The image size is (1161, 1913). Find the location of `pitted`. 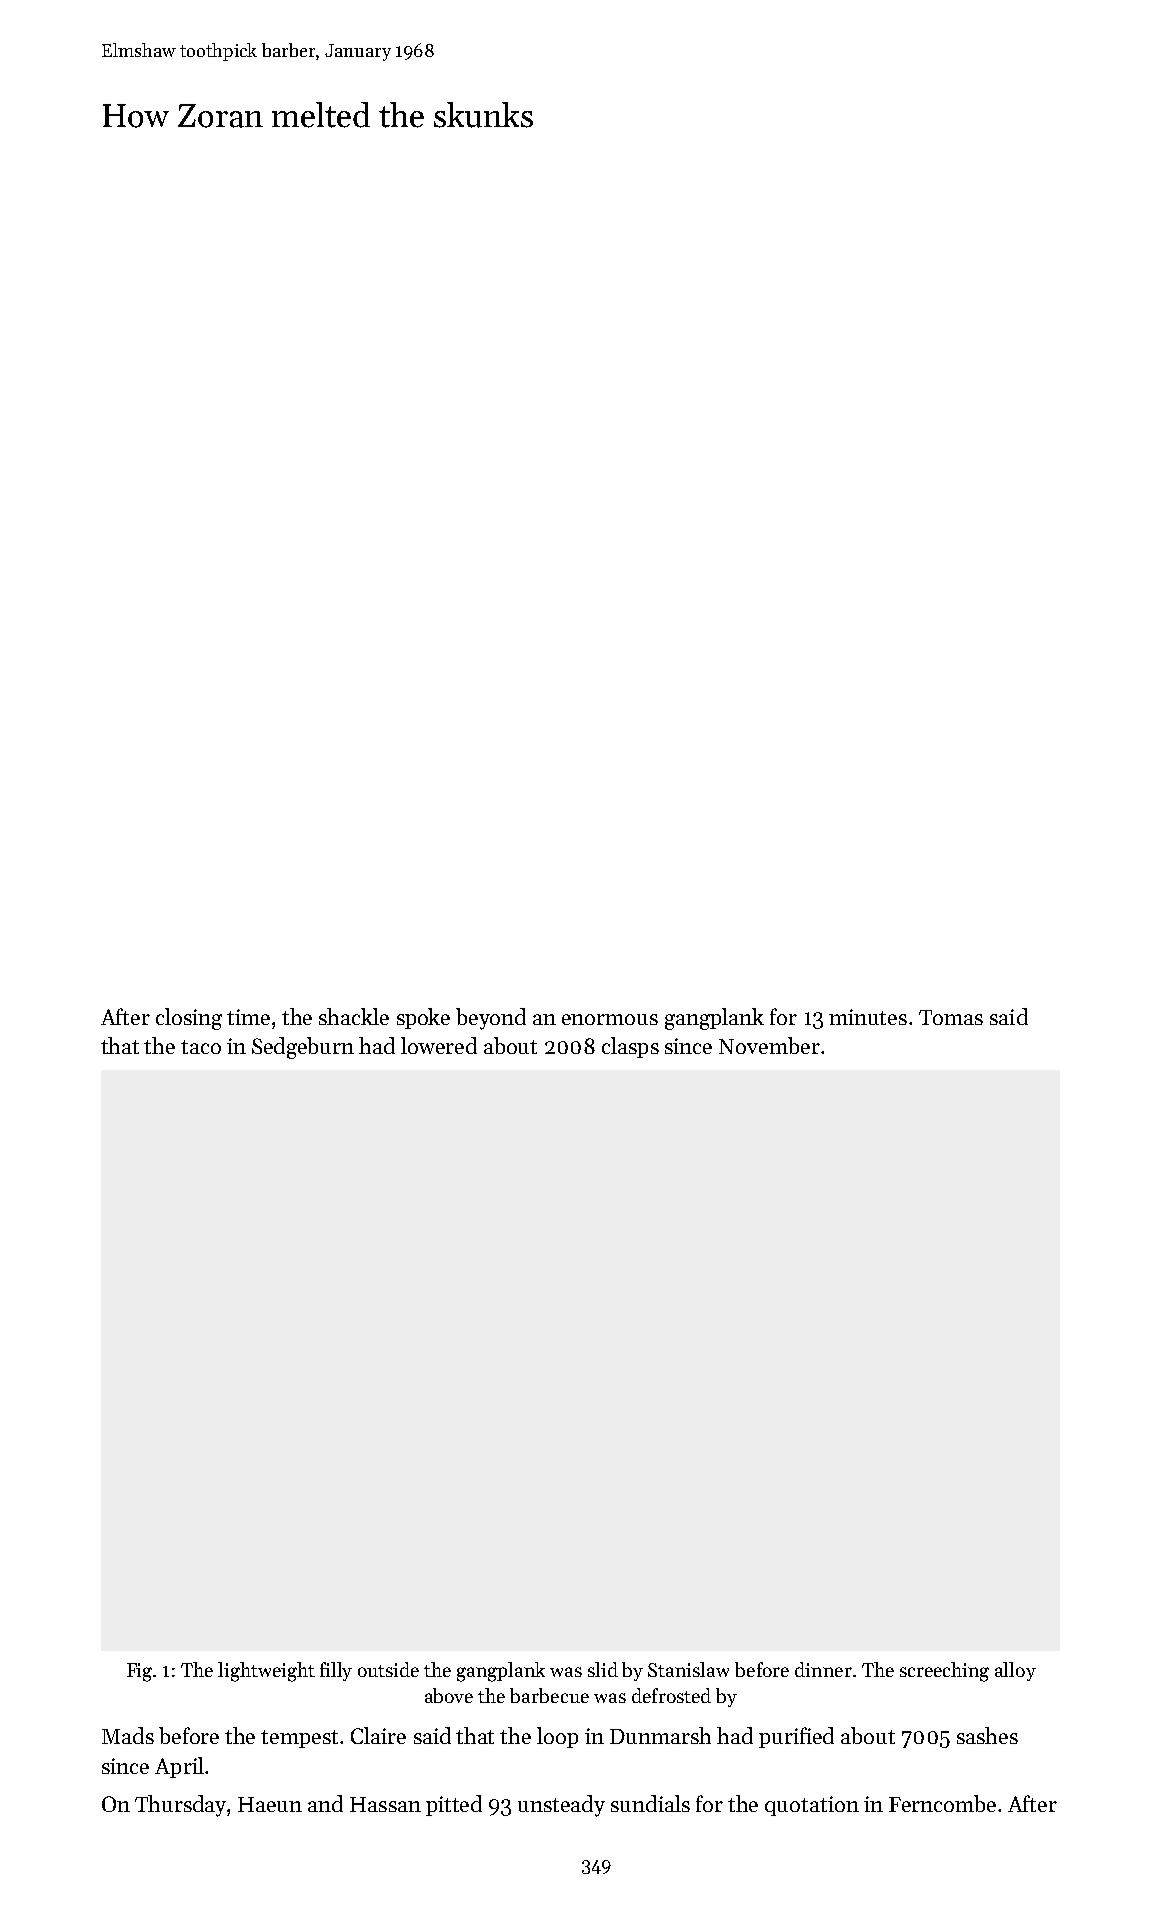

pitted is located at coordinates (454, 1805).
